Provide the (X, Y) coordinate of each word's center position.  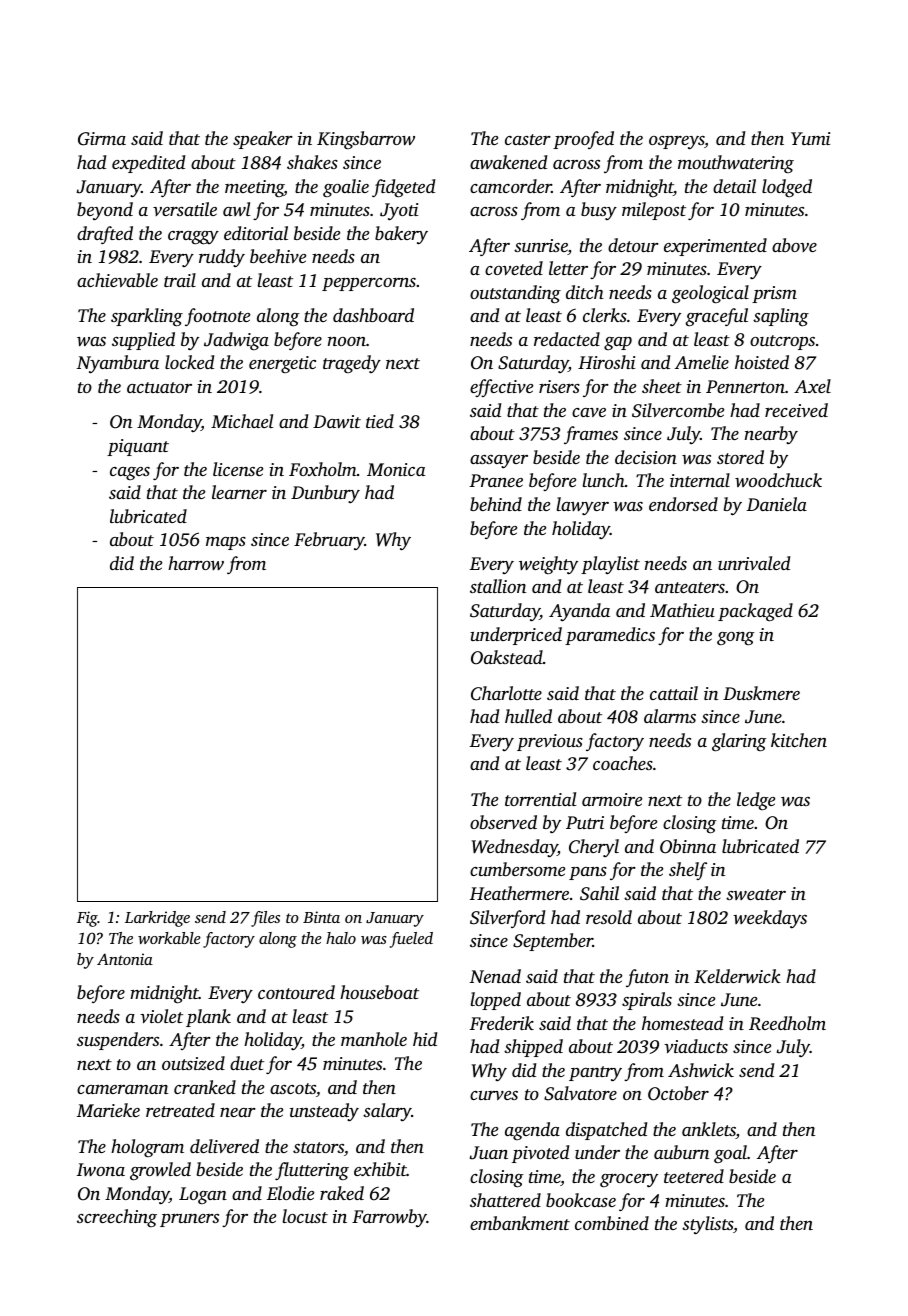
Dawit (337, 421)
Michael (242, 421)
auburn (681, 1152)
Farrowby (389, 1218)
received (796, 410)
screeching (117, 1218)
